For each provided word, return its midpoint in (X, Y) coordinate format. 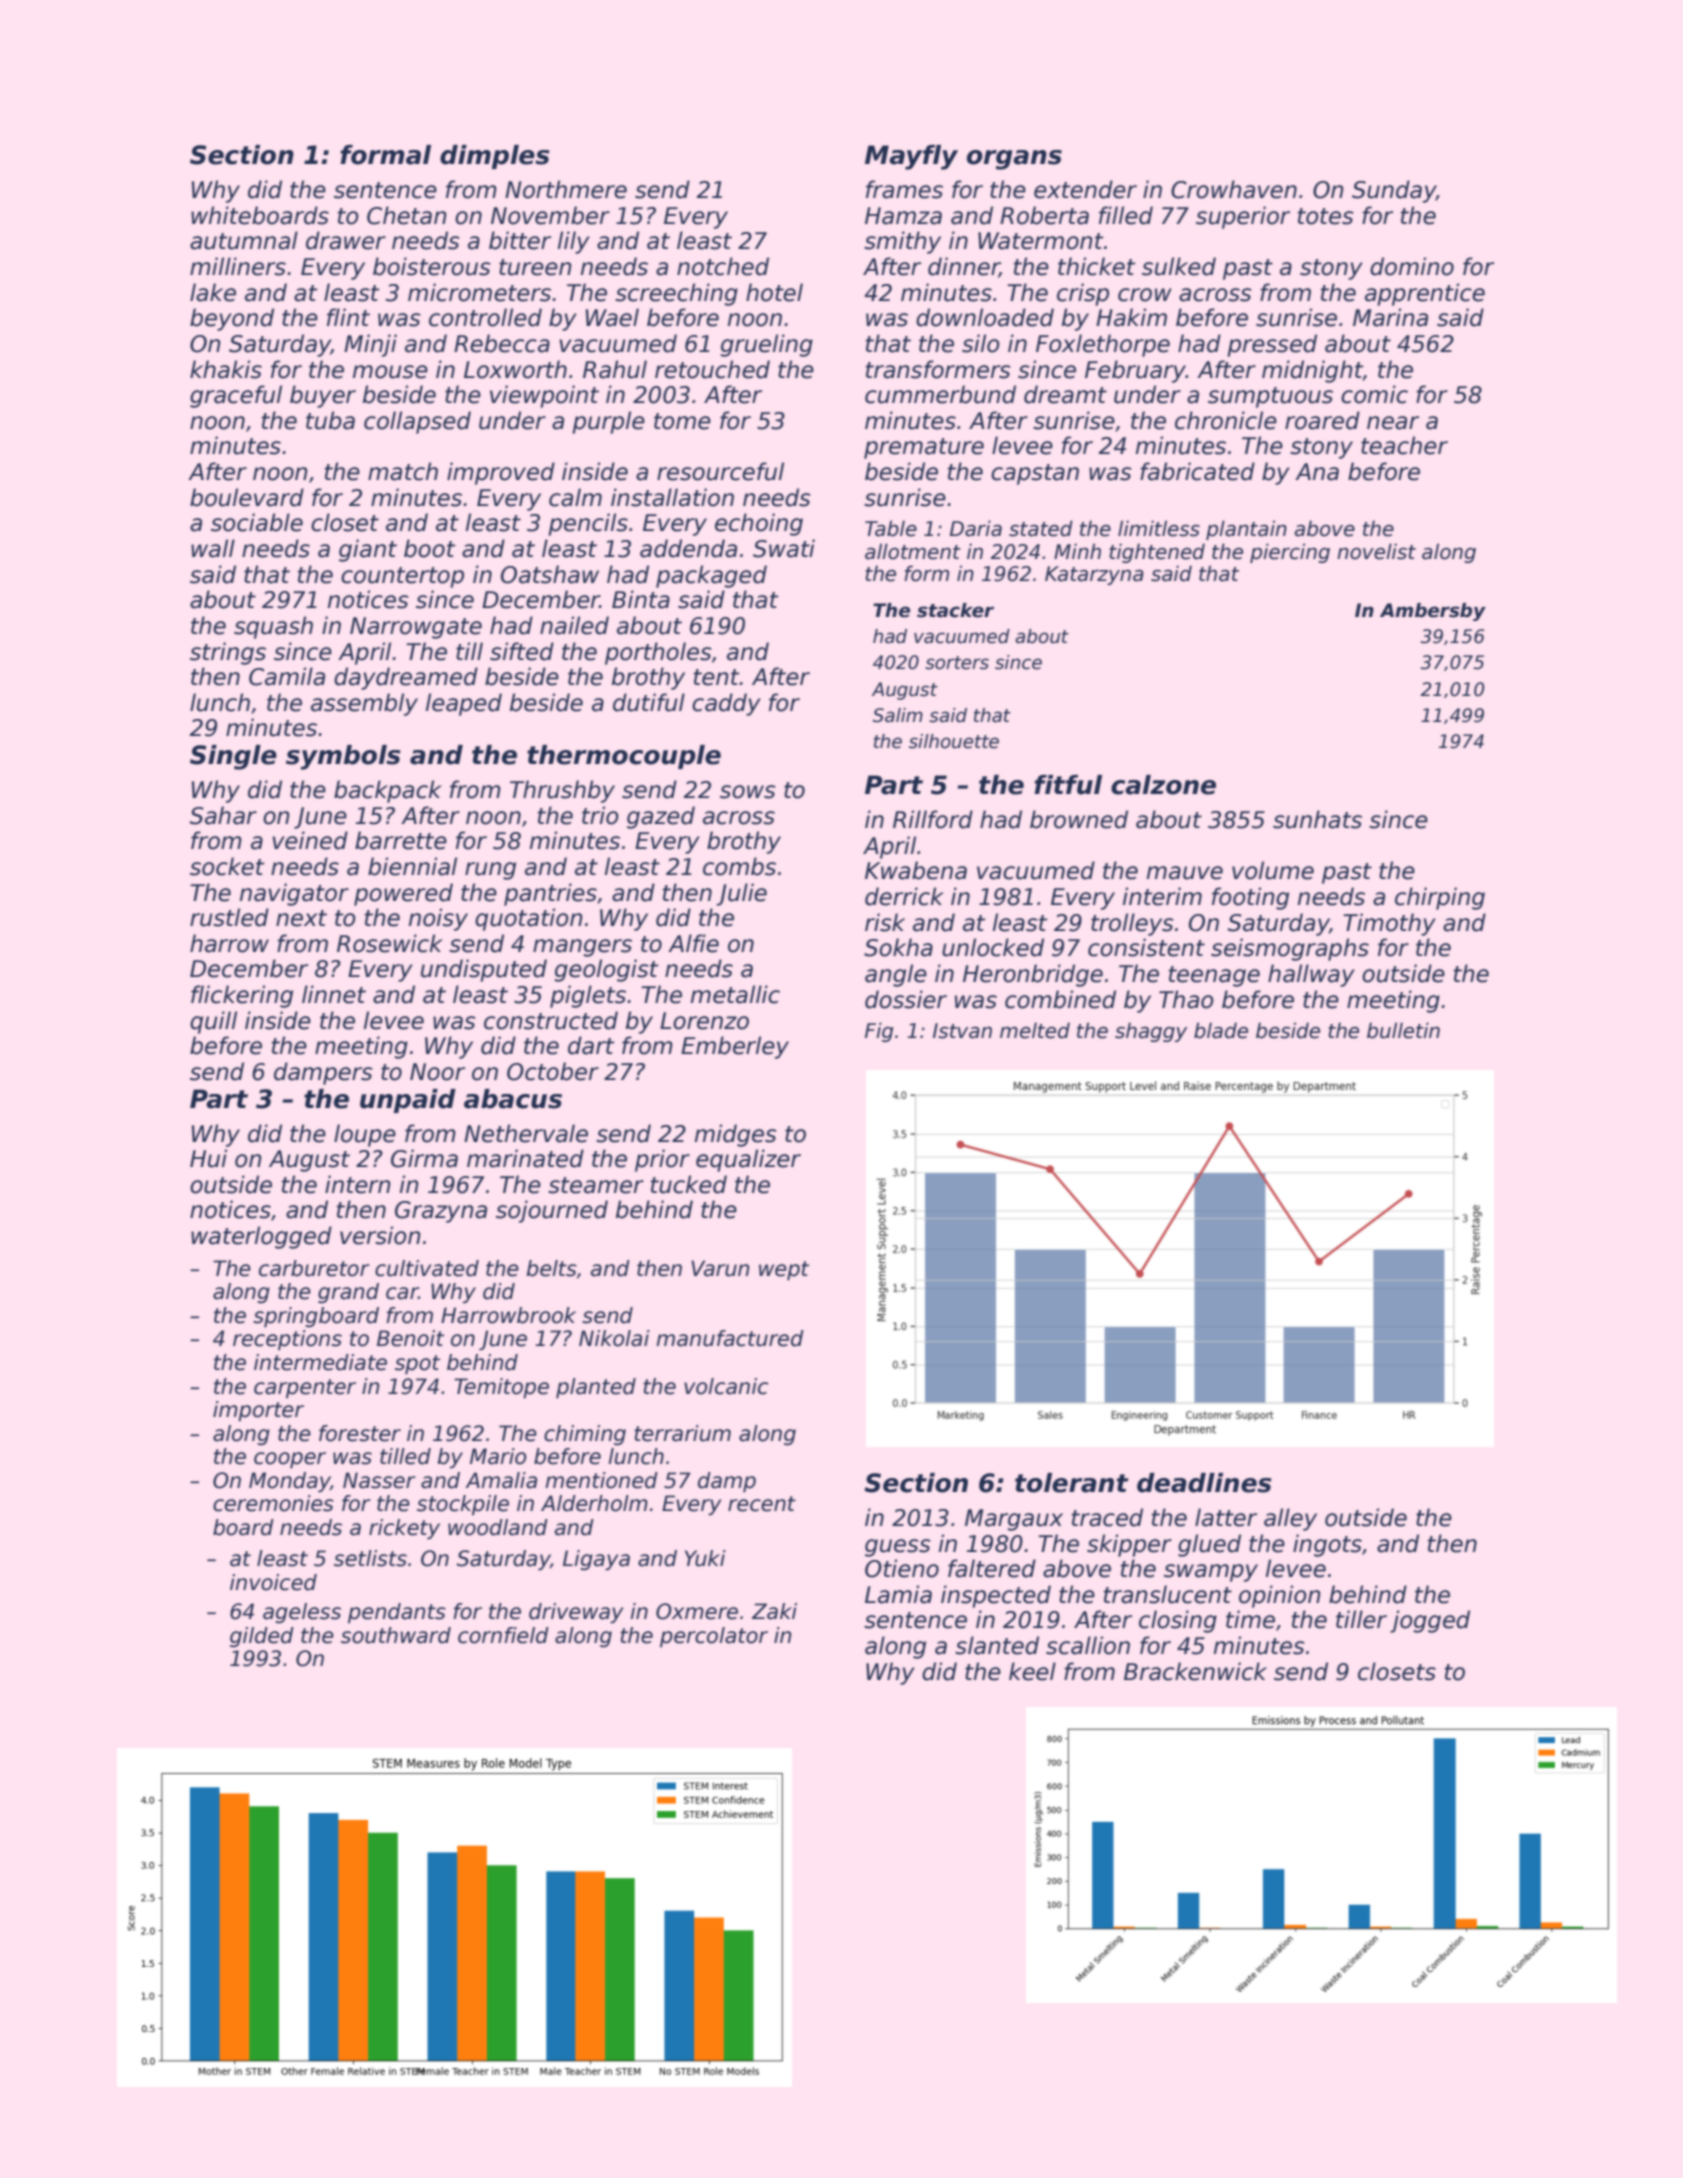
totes (1326, 216)
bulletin (1403, 1030)
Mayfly (911, 157)
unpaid (408, 1101)
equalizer (748, 1160)
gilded (262, 1637)
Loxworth (515, 369)
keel (1032, 1671)
